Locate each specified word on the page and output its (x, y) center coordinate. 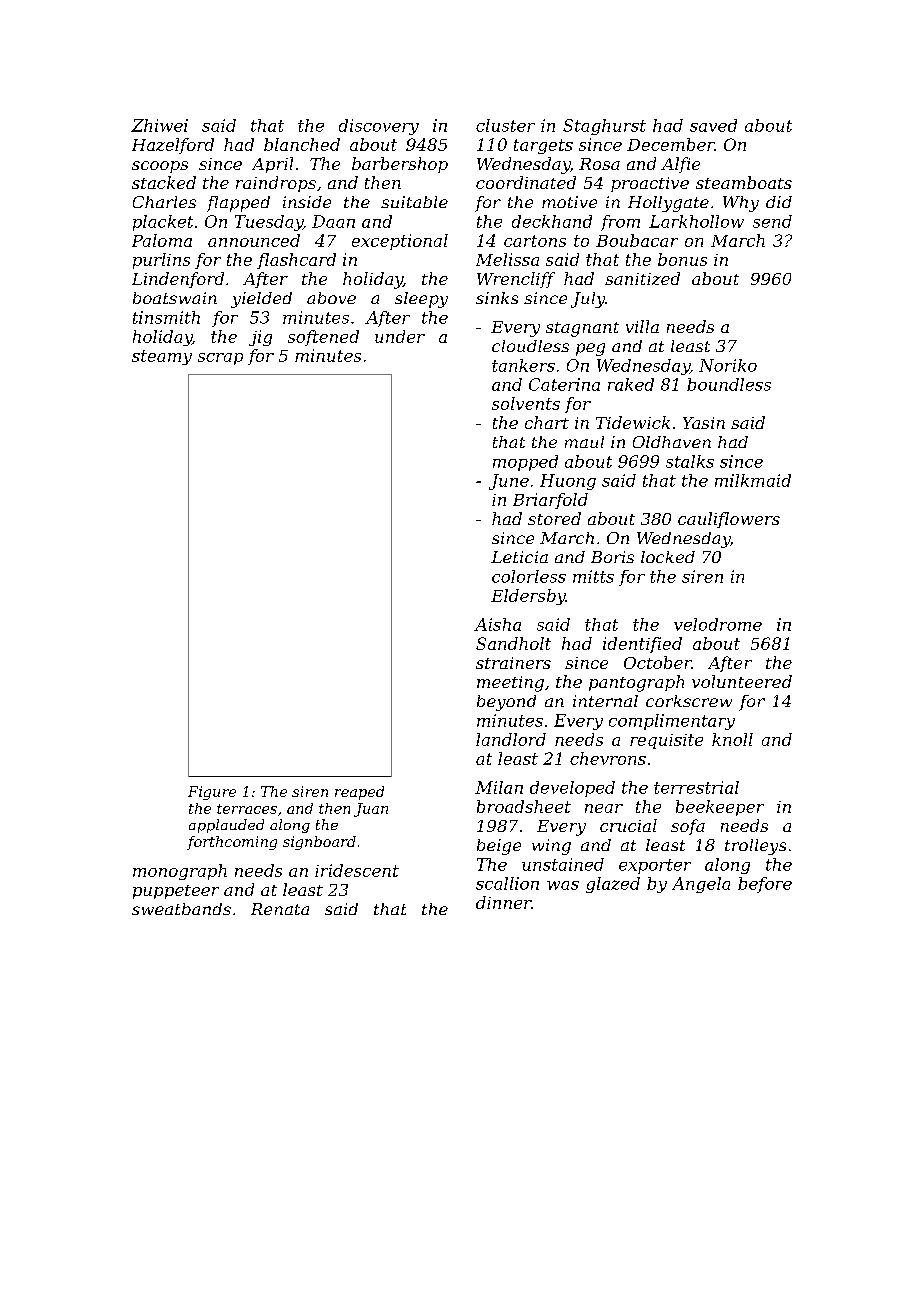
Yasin (704, 423)
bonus (682, 259)
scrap (220, 359)
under (400, 336)
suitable (414, 202)
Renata (280, 909)
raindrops (276, 184)
